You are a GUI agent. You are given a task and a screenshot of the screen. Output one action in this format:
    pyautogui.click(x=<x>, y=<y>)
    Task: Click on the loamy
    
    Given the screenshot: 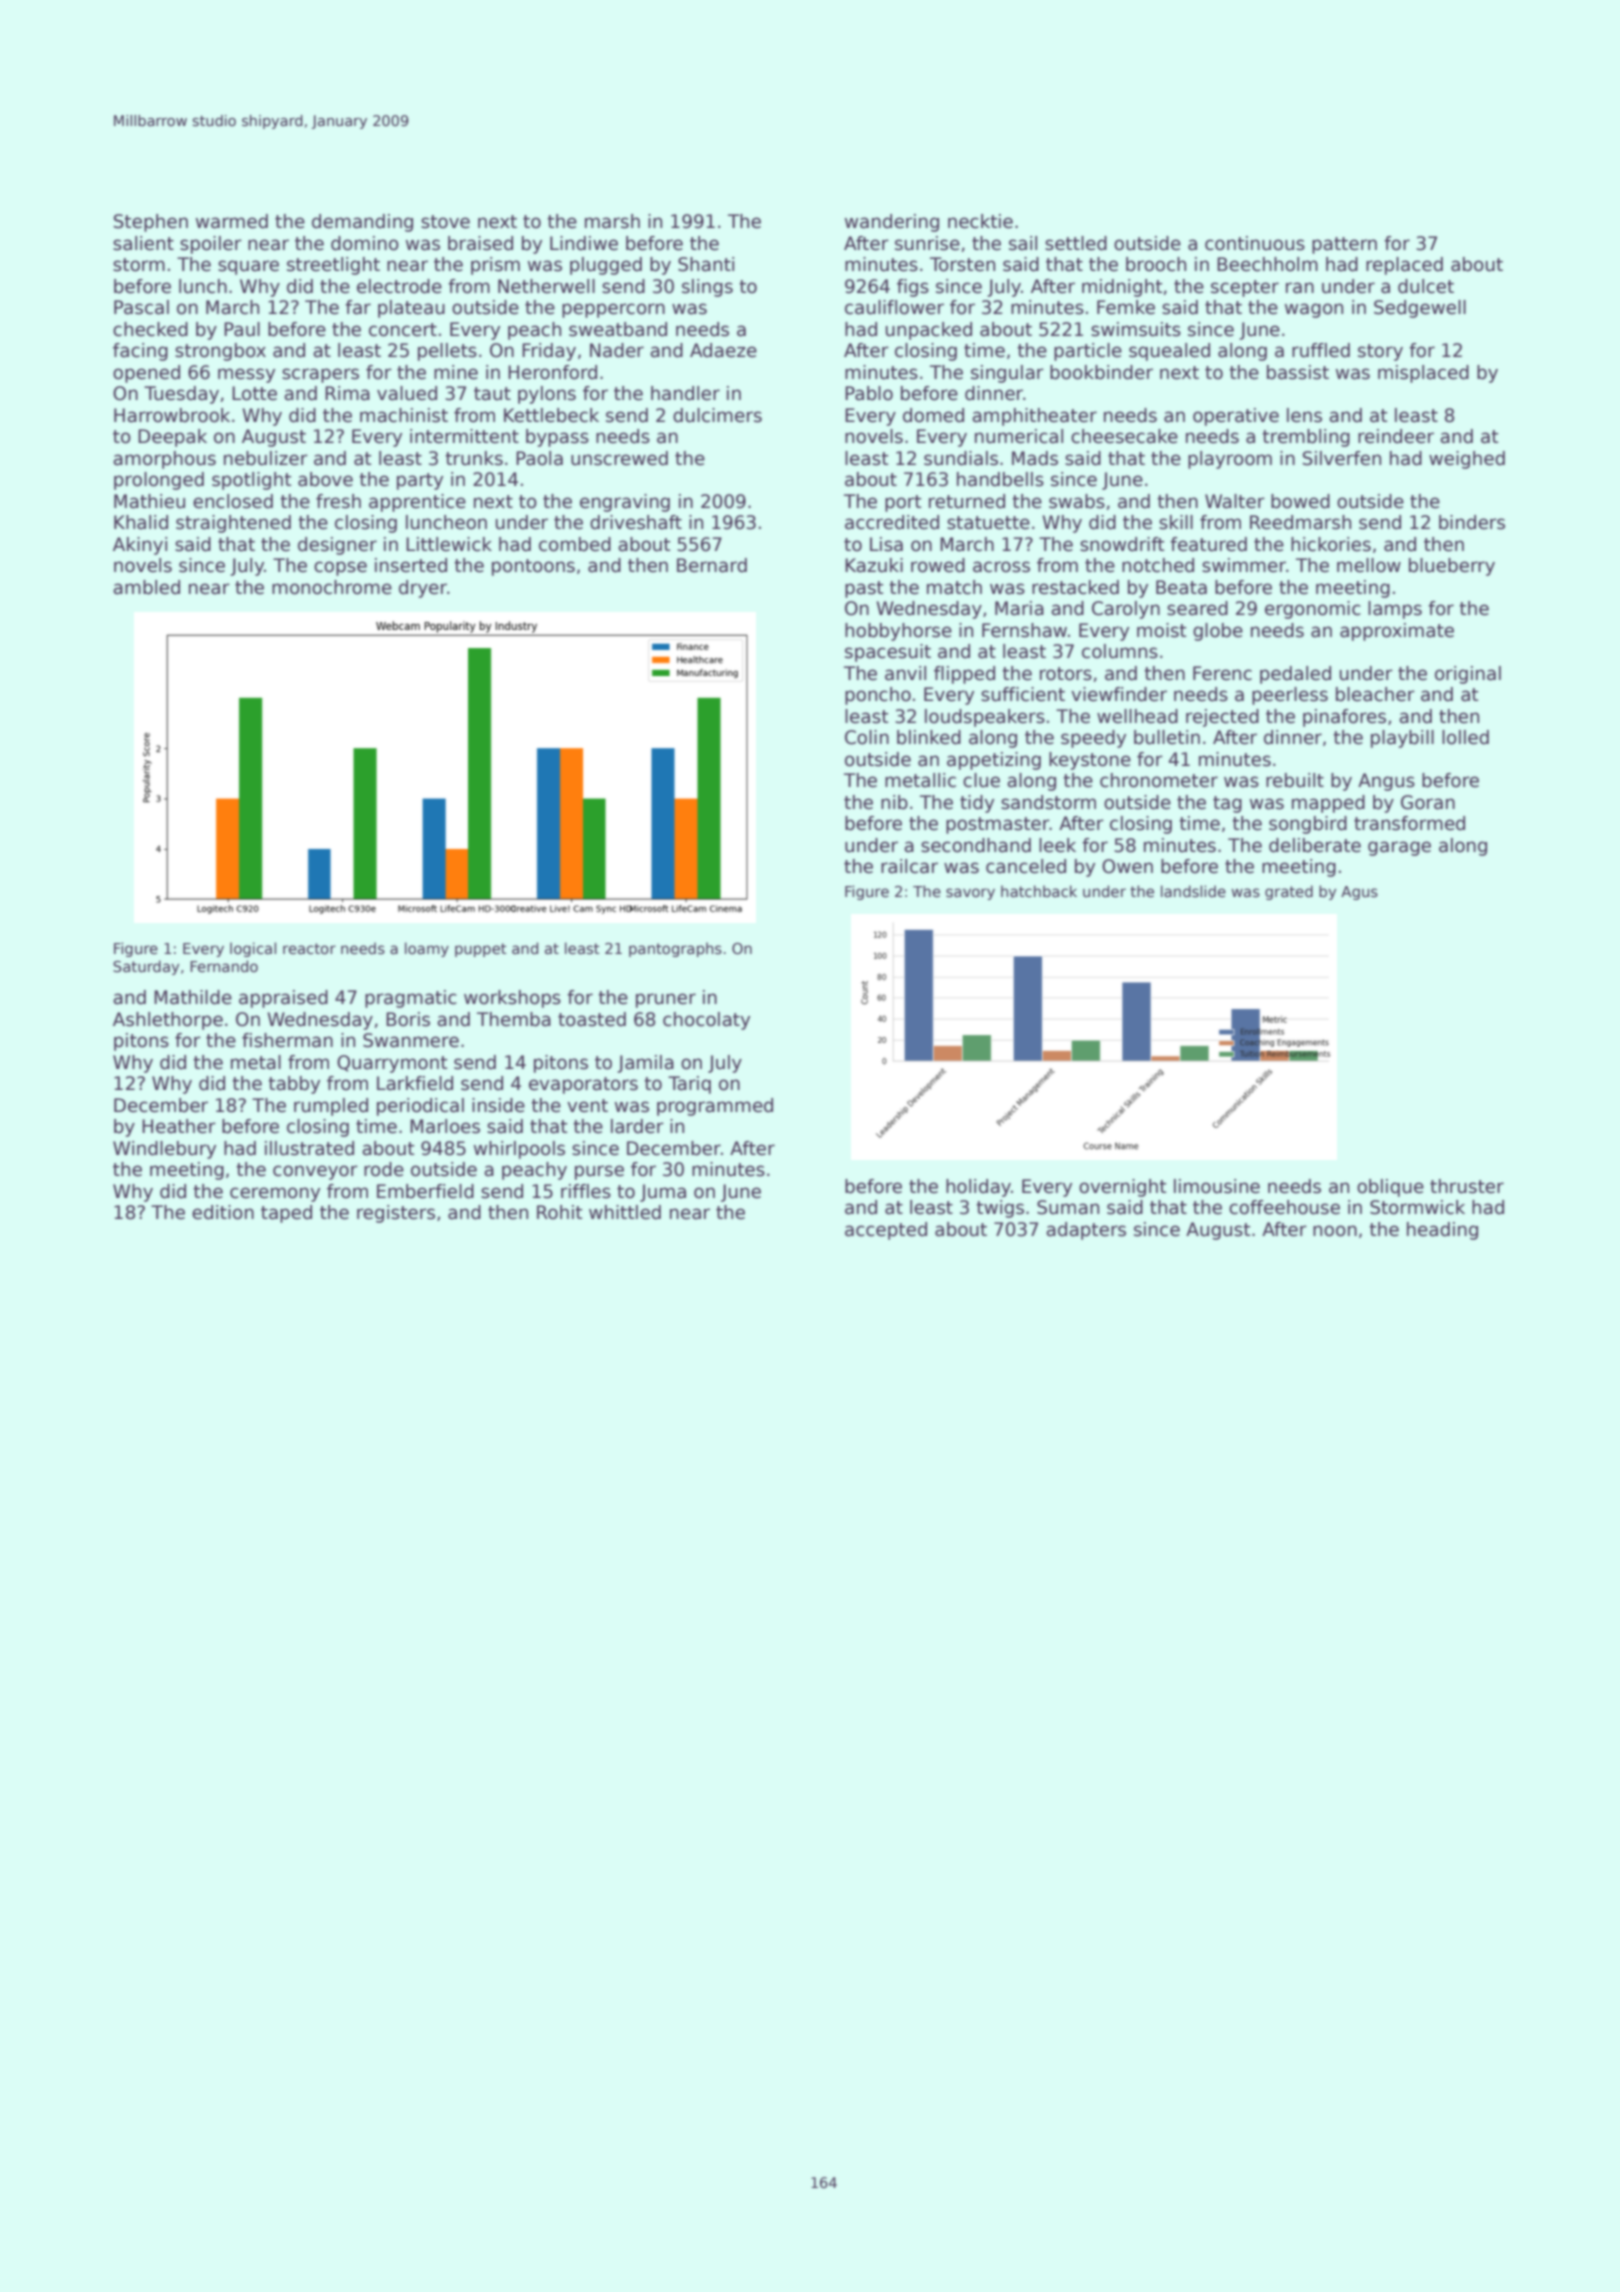 What is the action you would take?
    pyautogui.click(x=427, y=949)
